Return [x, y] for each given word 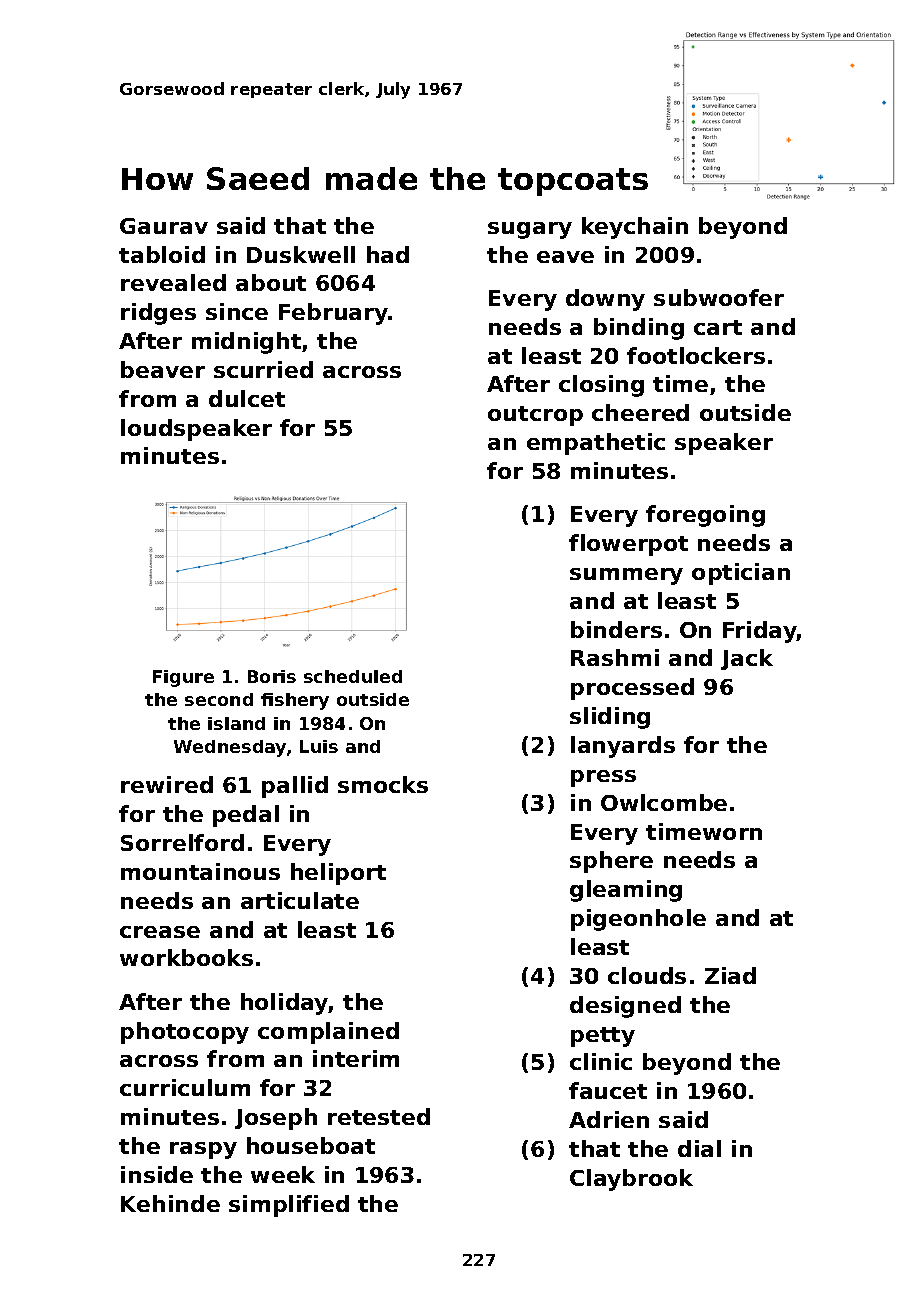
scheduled [353, 676]
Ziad [730, 975]
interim [356, 1058]
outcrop [535, 416]
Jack [747, 659]
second [219, 699]
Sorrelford [182, 842]
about [271, 282]
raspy [203, 1150]
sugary [530, 230]
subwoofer [719, 297]
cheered [640, 412]
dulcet [247, 398]
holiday [285, 1004]
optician [741, 574]
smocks [383, 784]
